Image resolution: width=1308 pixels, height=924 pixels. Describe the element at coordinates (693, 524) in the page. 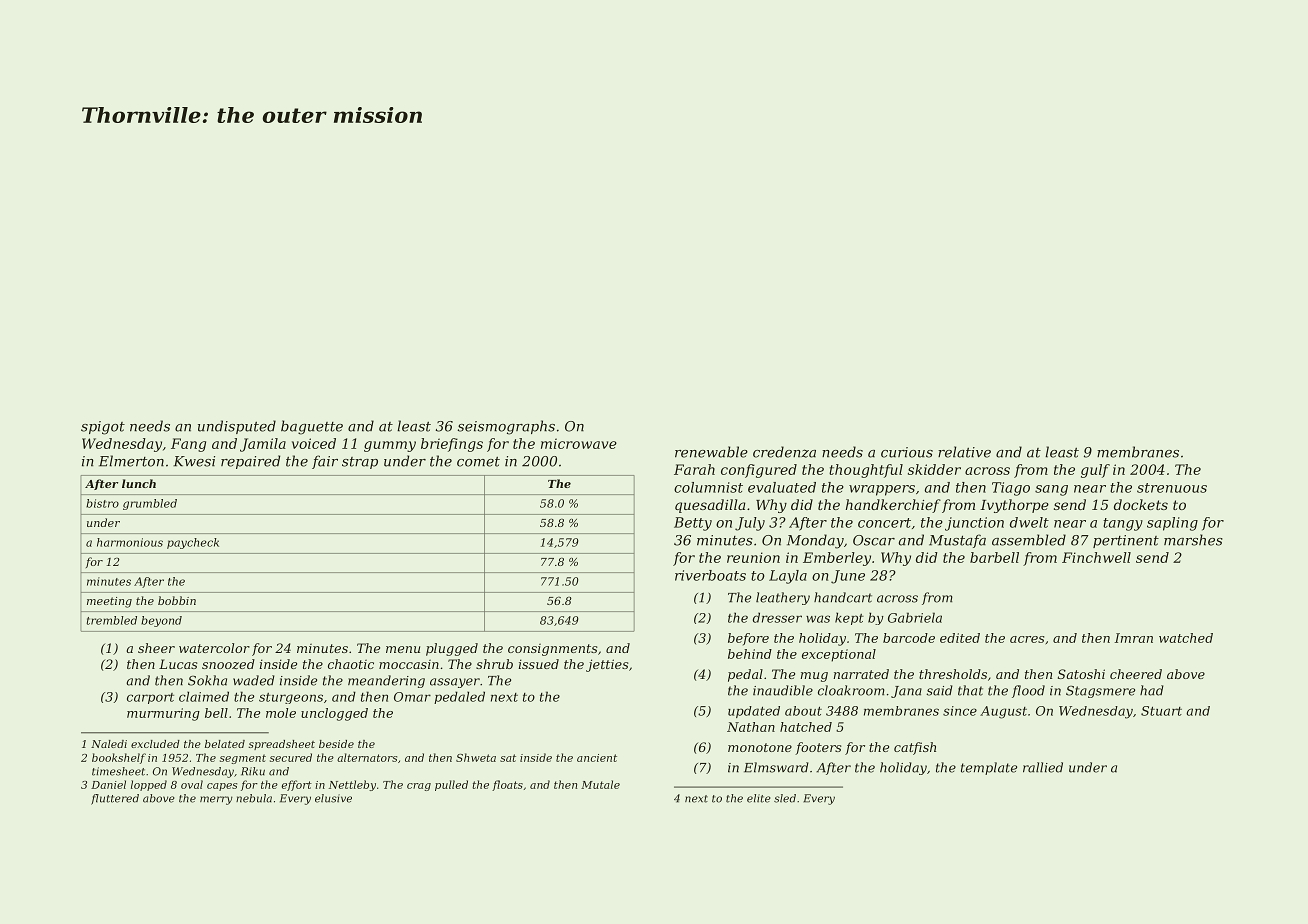

I see `Betty` at that location.
